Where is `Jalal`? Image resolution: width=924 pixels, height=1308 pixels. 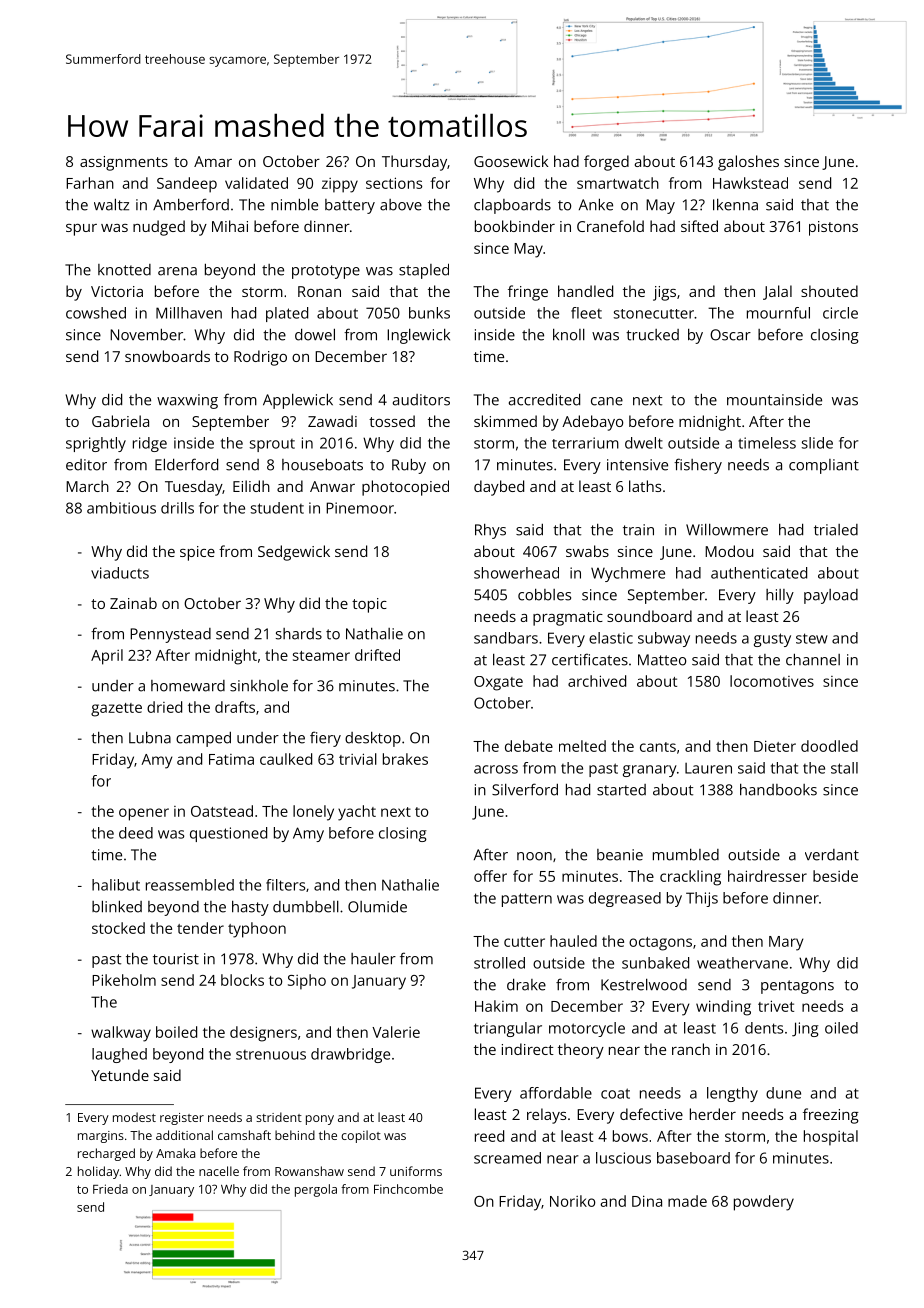 Jalal is located at coordinates (777, 292).
